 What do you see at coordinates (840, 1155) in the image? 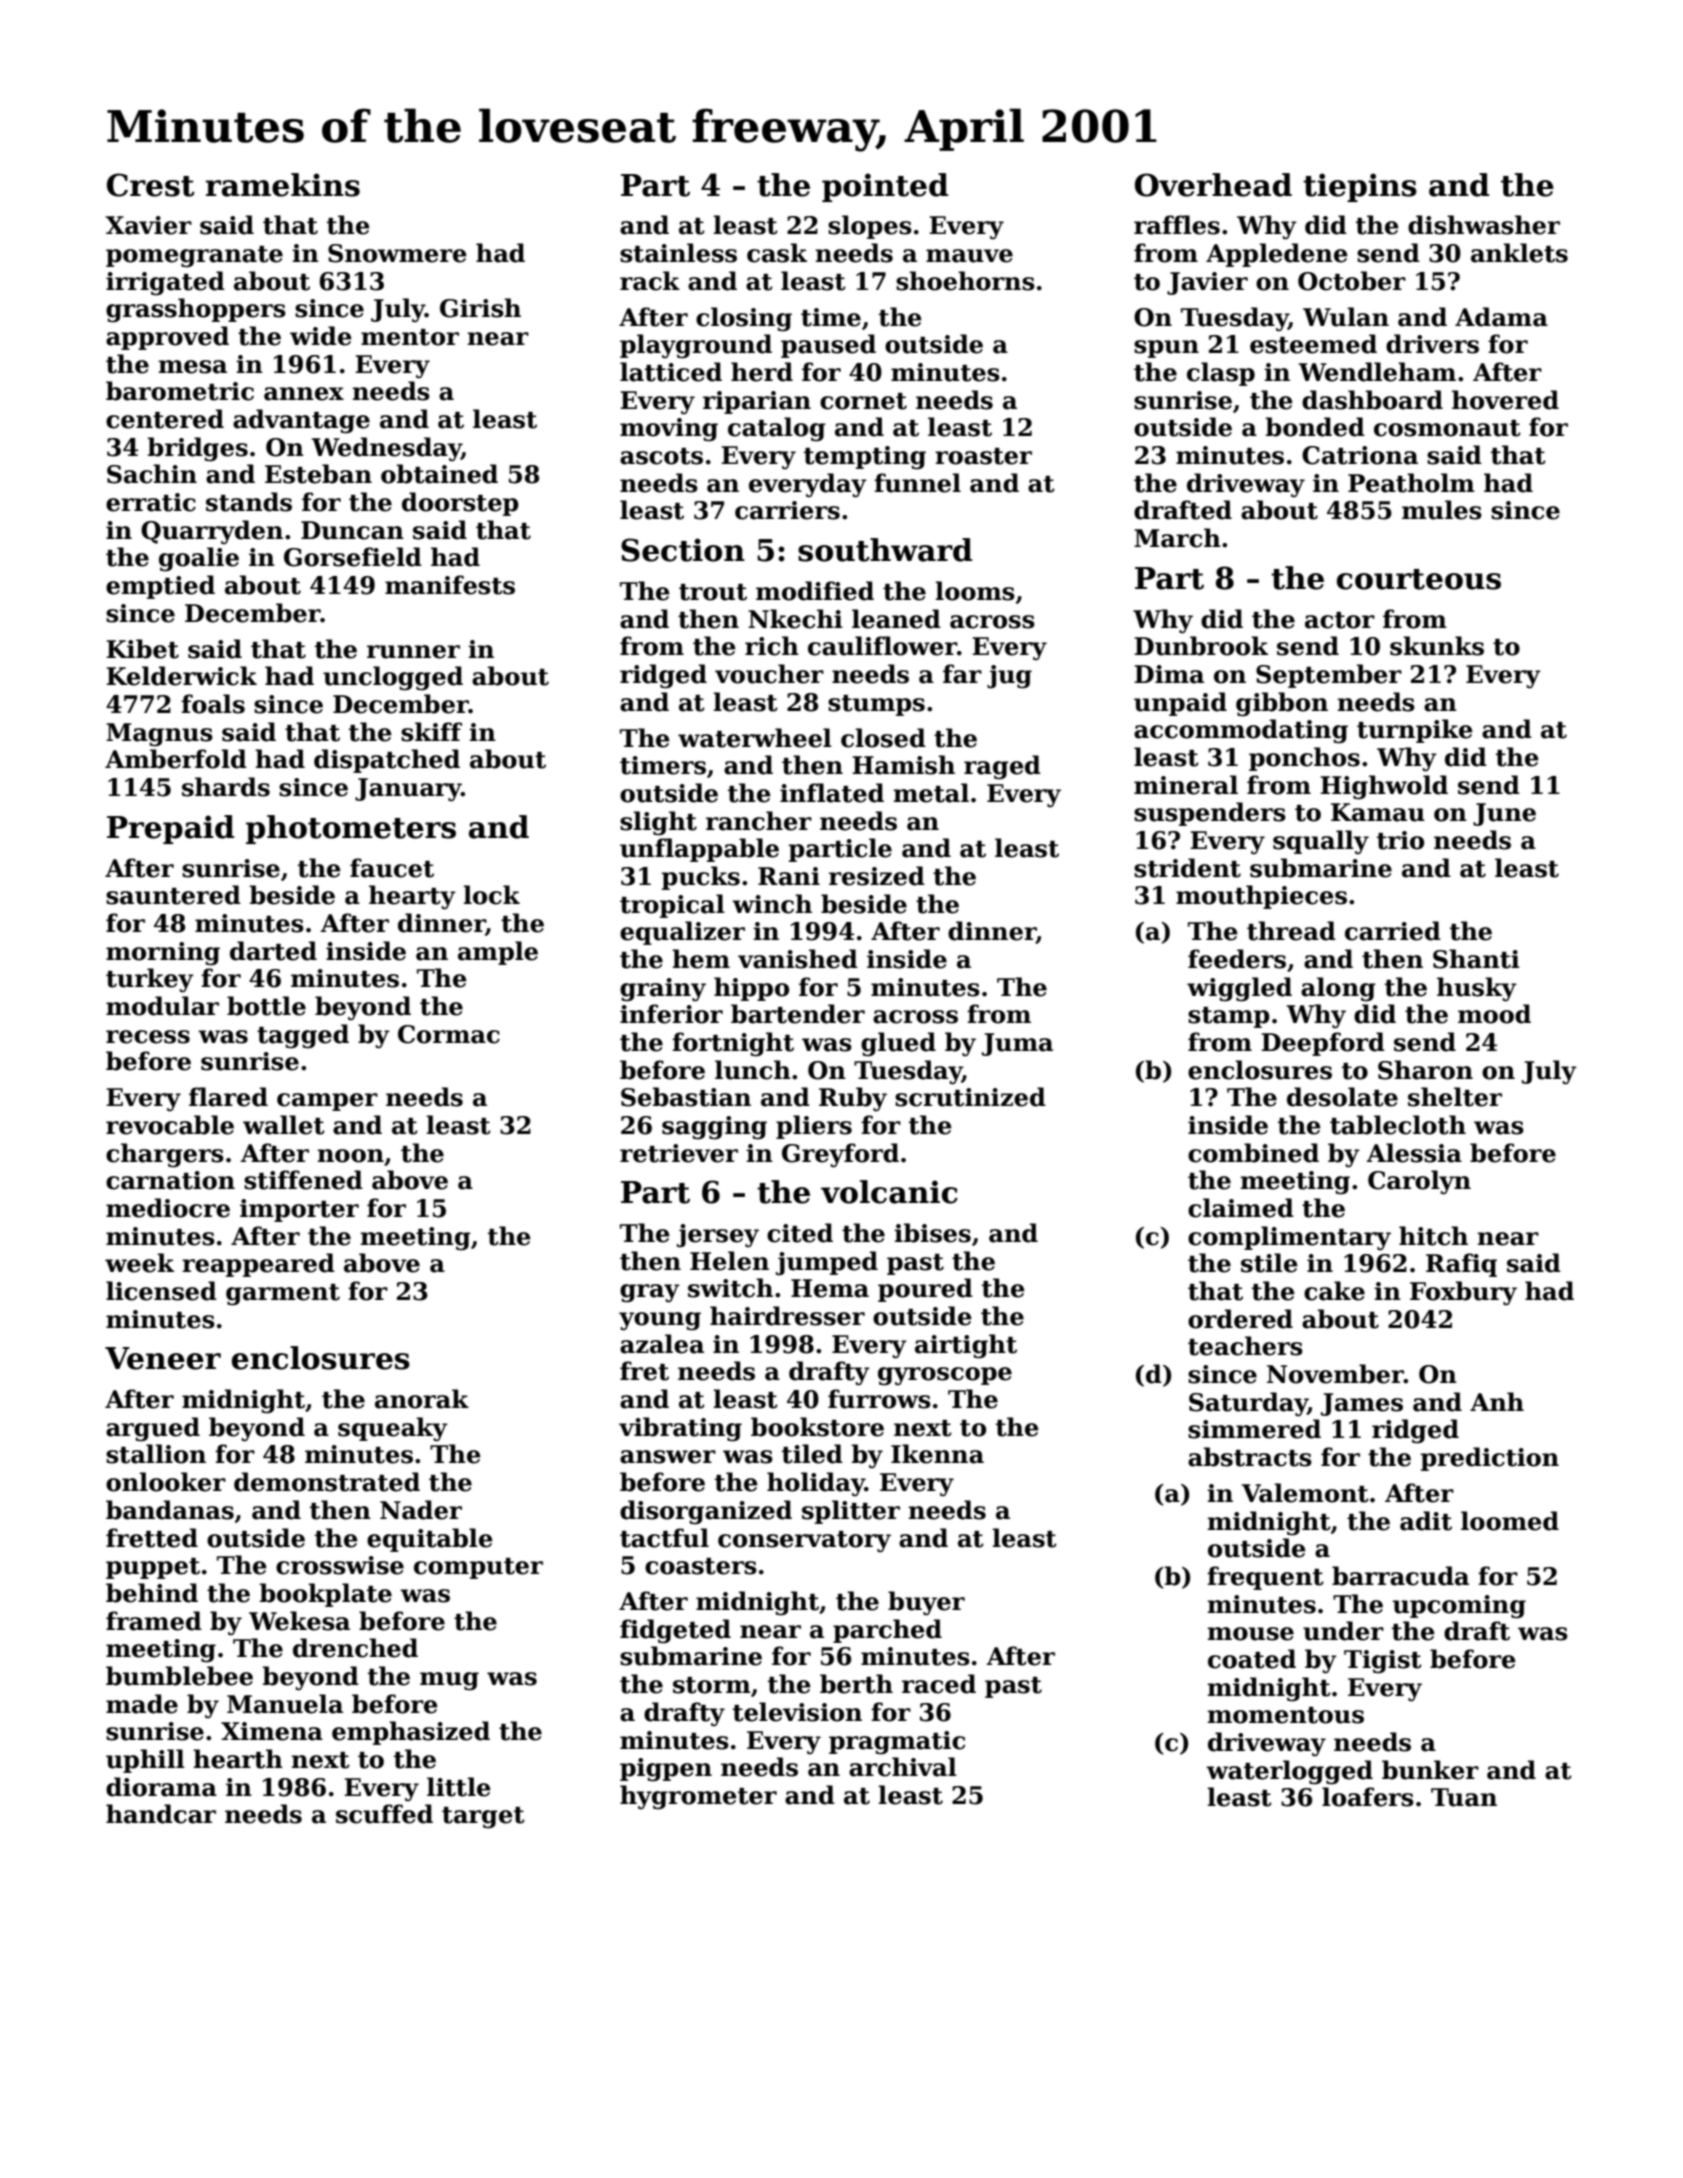
I see `Greyford` at bounding box center [840, 1155].
